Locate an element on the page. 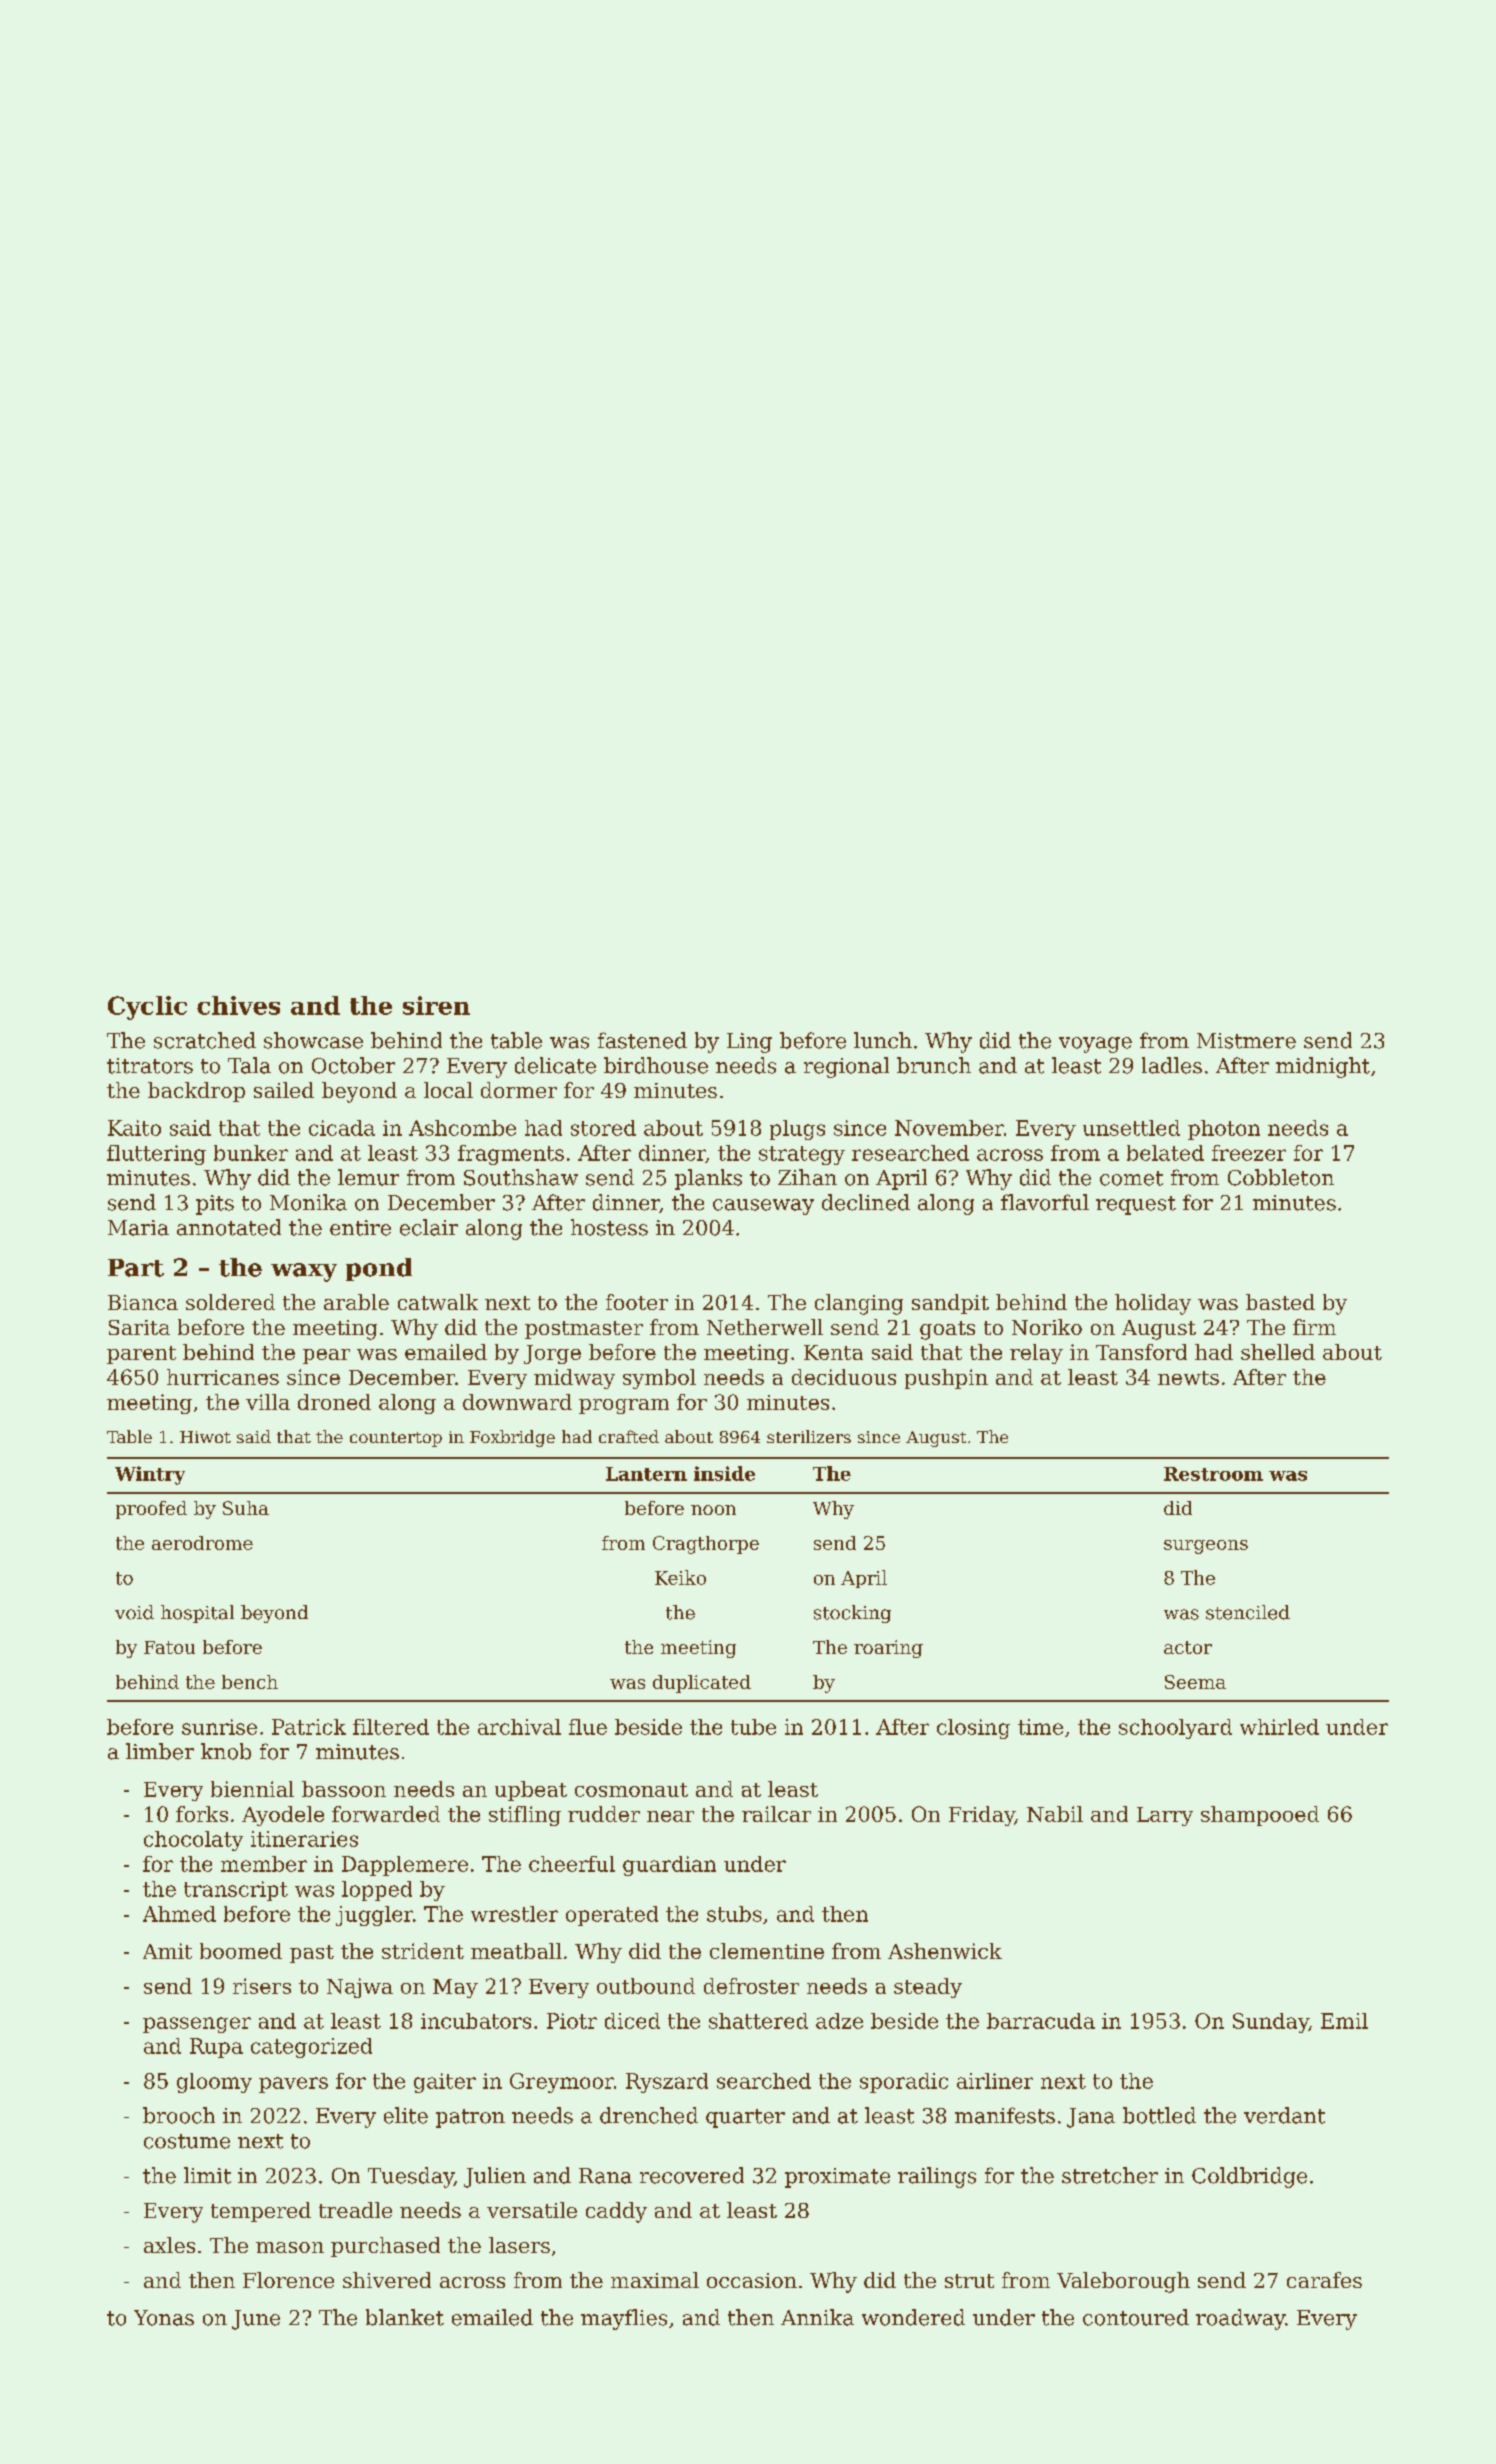 This page has height=2464, width=1496. risers is located at coordinates (262, 1986).
